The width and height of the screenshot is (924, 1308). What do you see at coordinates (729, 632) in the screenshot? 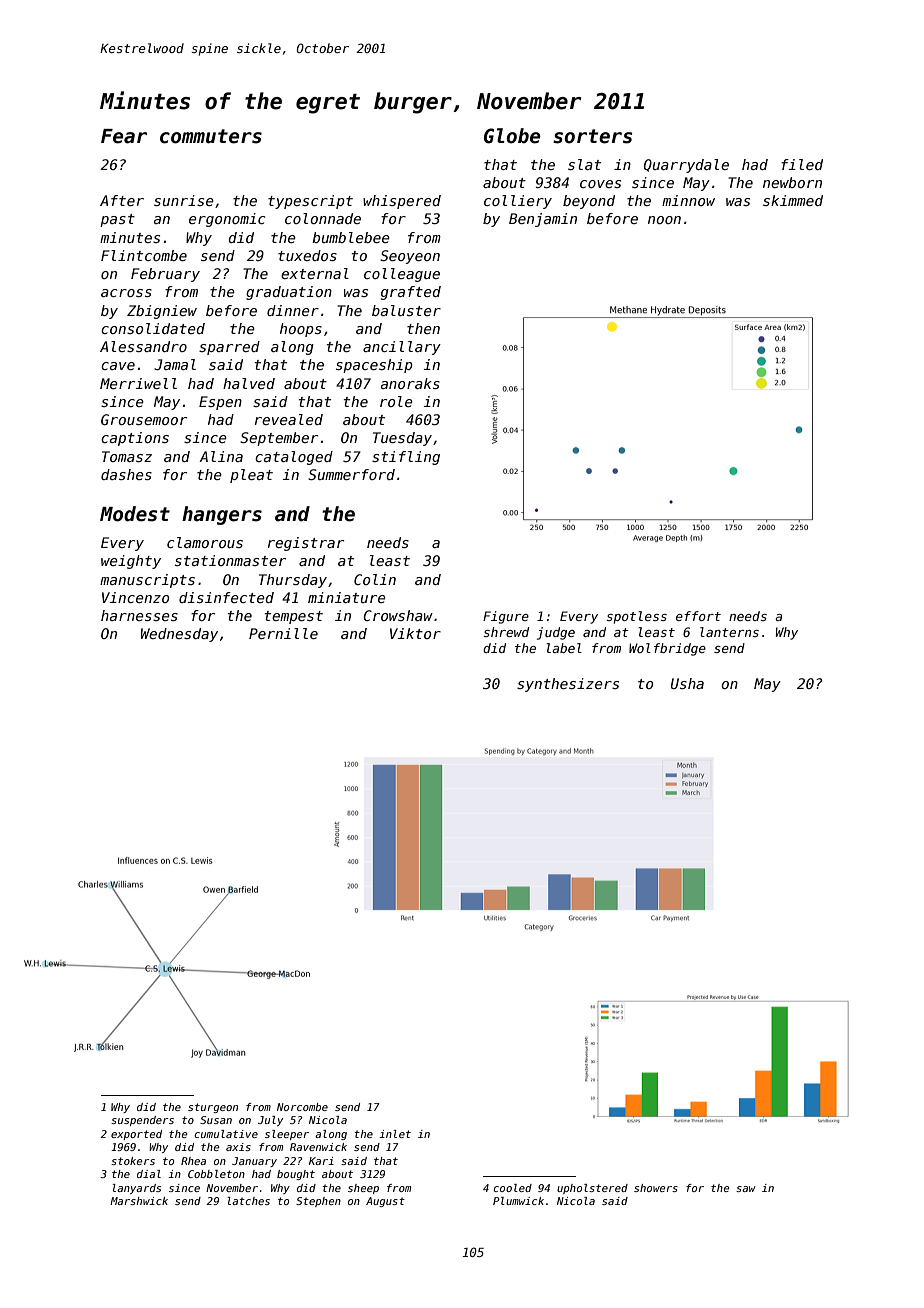
I see `lanterns` at bounding box center [729, 632].
